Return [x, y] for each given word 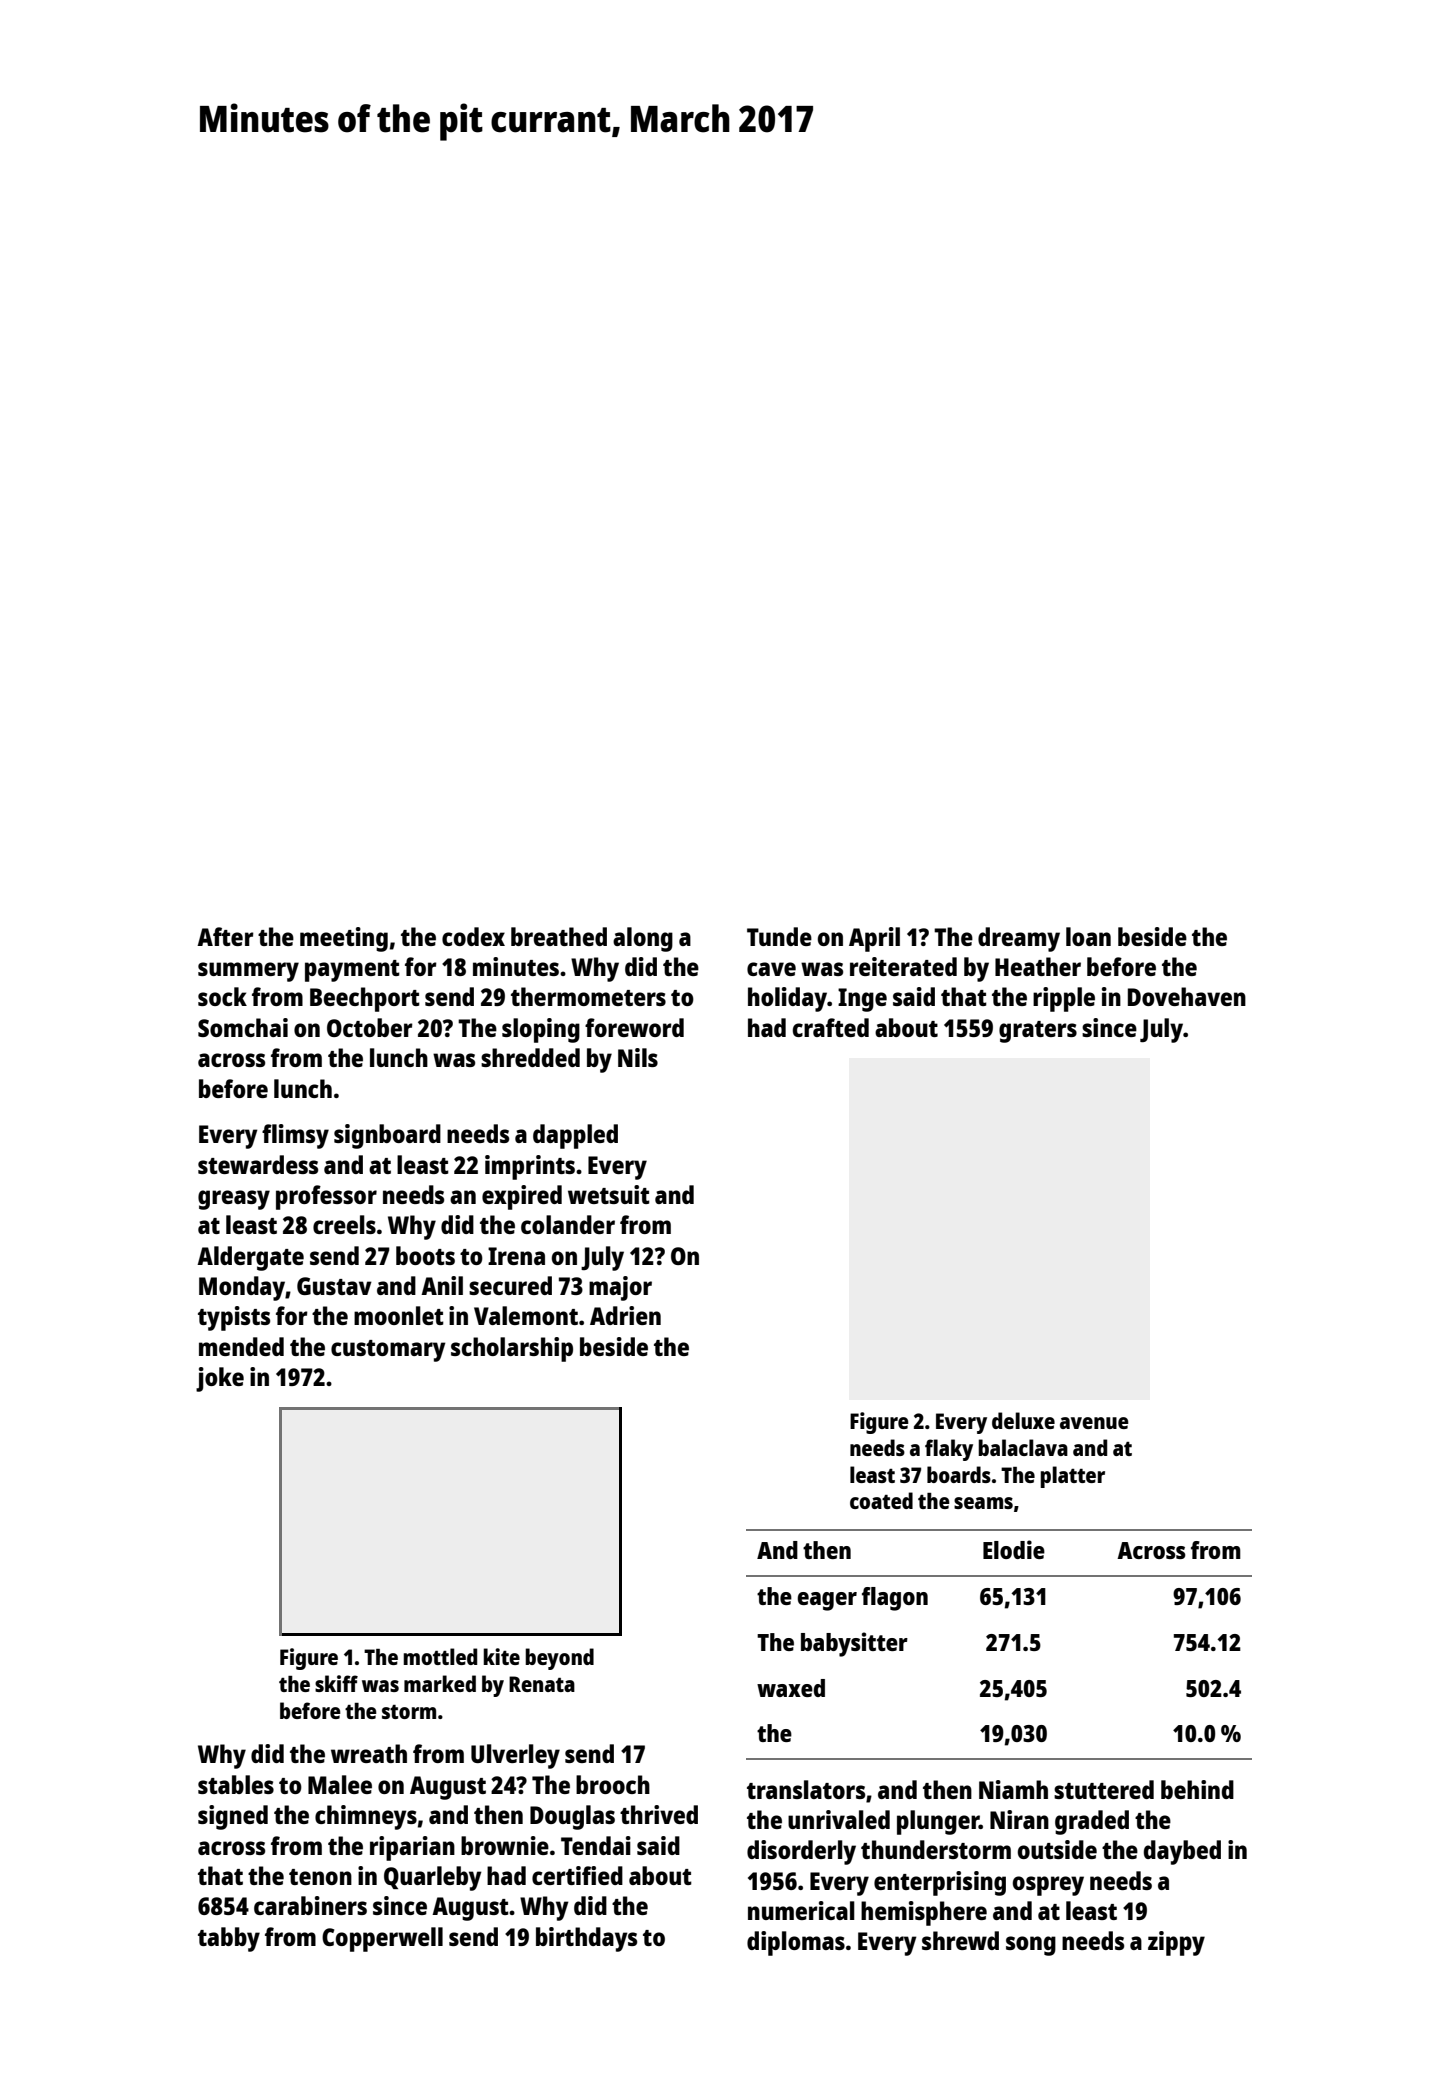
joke [220, 1379]
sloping [541, 1030]
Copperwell [382, 1939]
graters [1038, 1032]
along [643, 939]
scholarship [512, 1349]
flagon [895, 1599]
